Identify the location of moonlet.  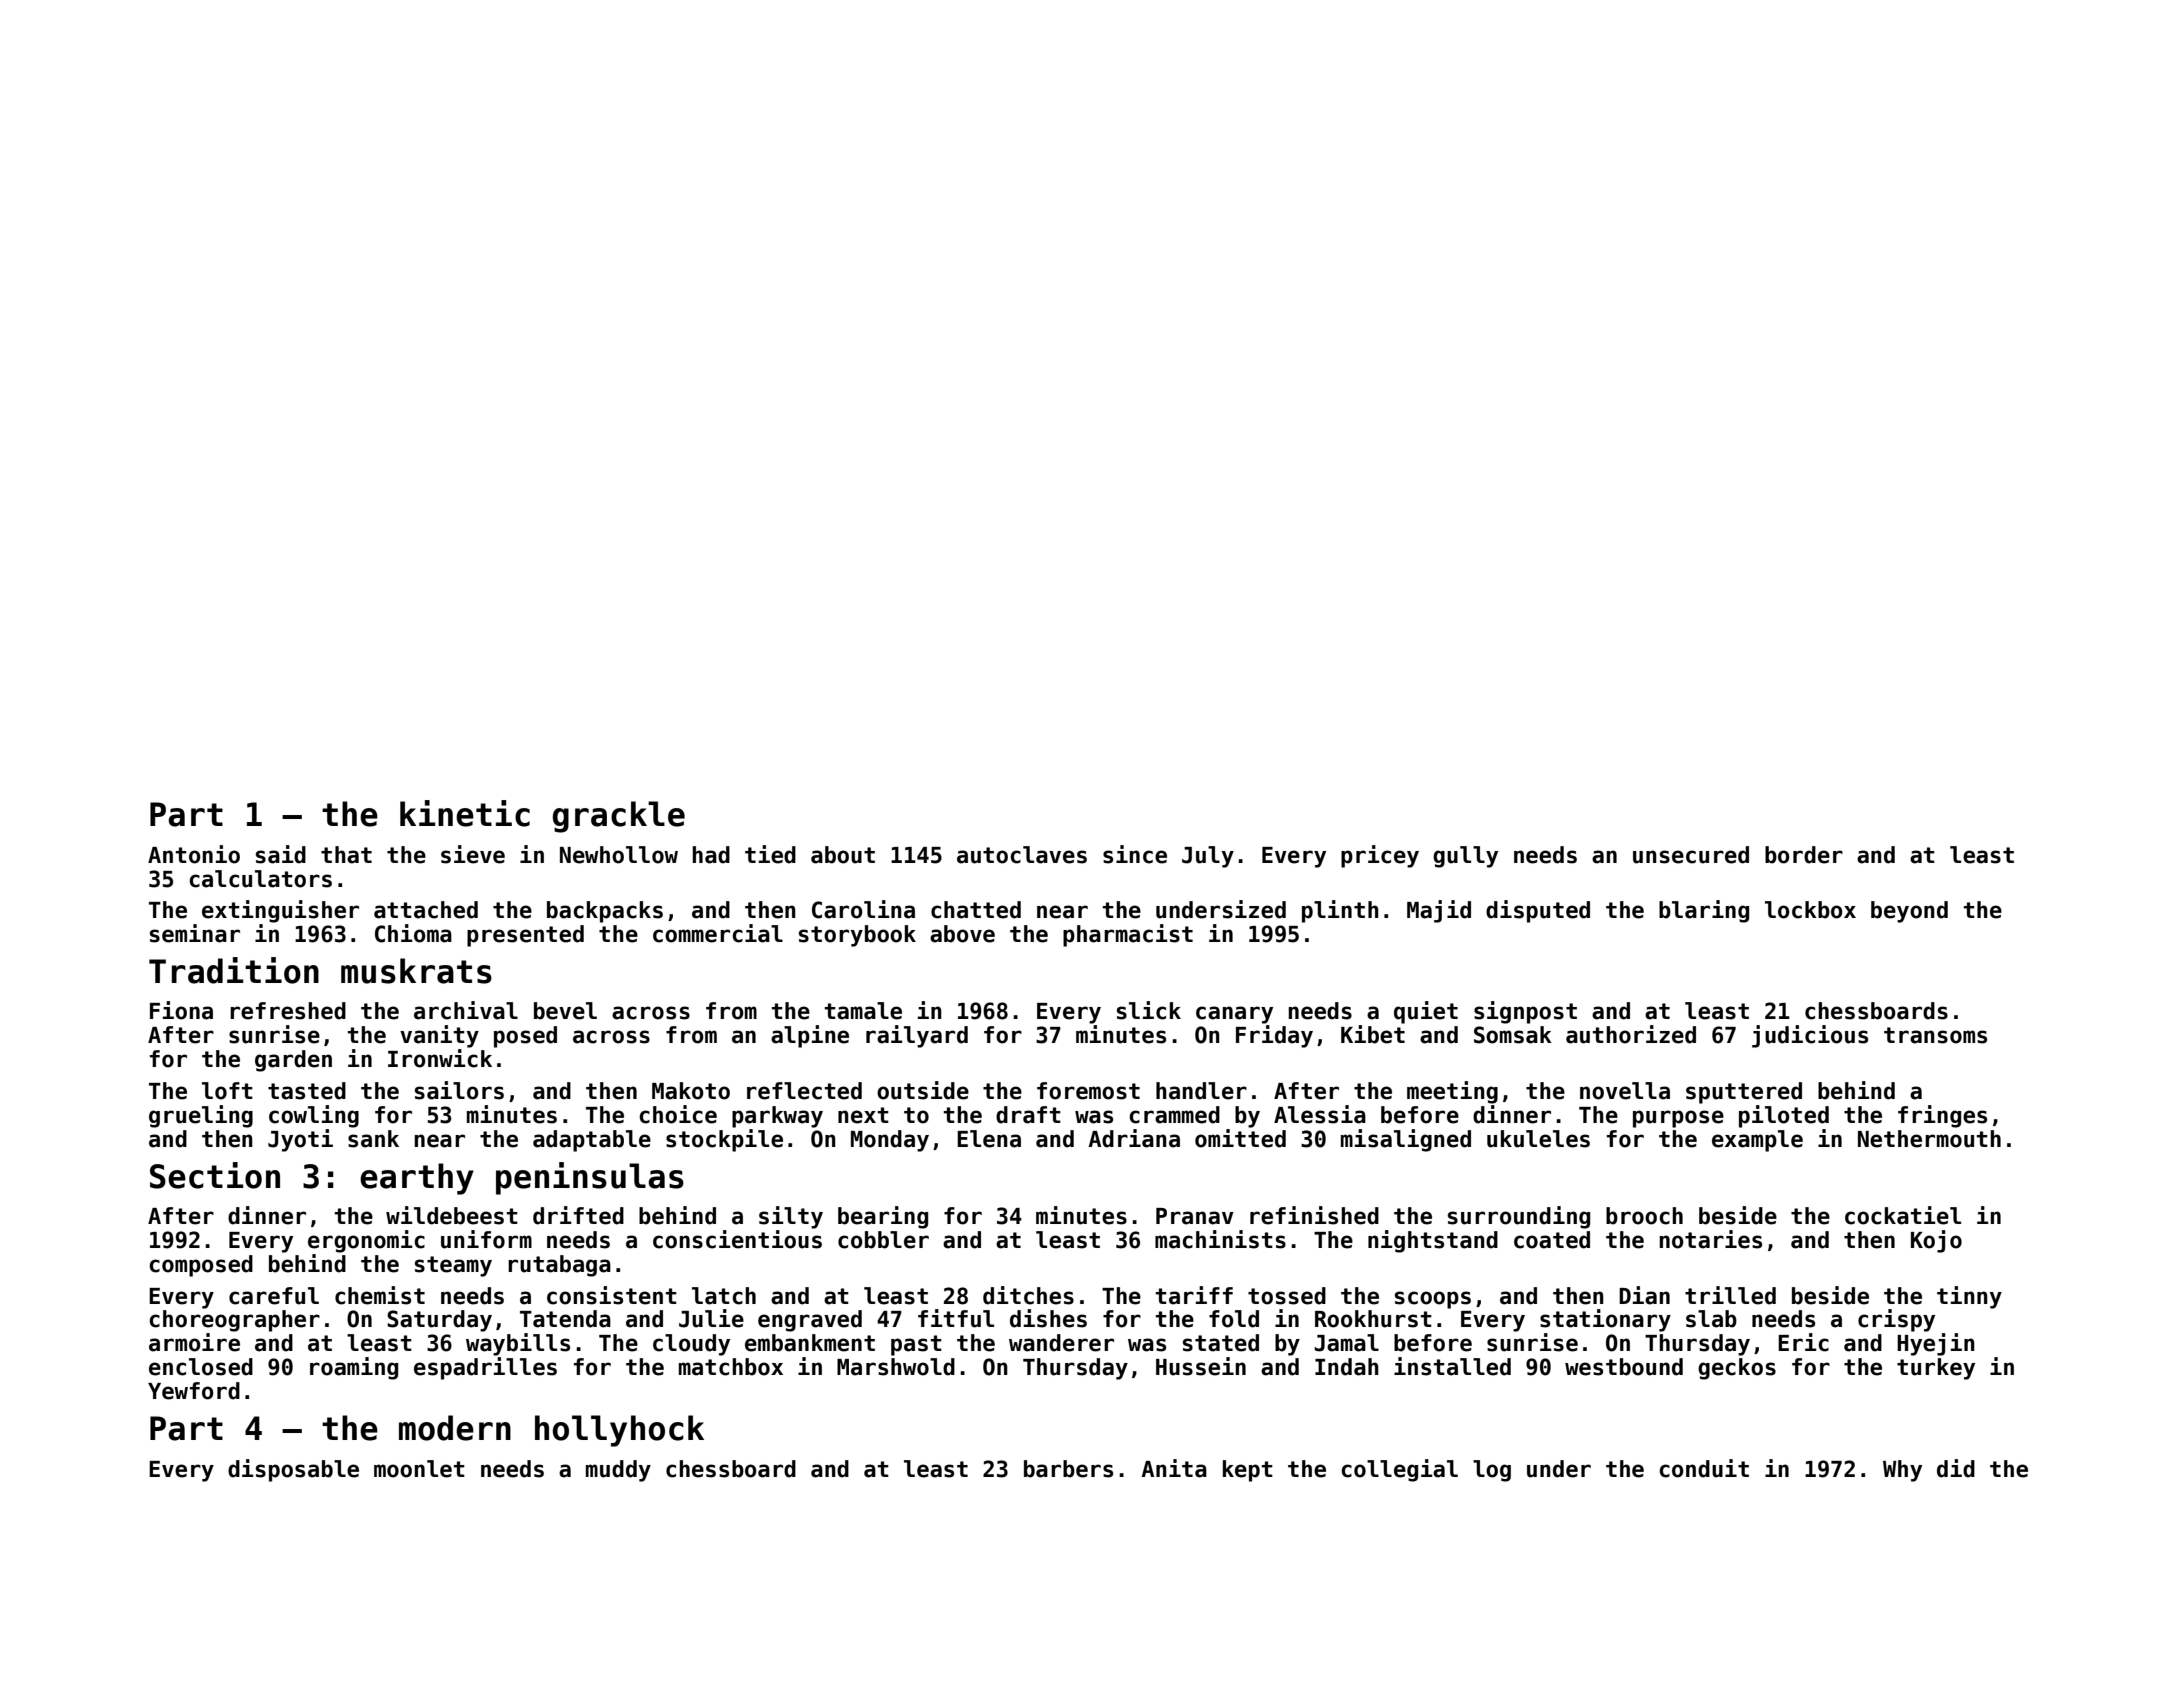
(419, 1469).
